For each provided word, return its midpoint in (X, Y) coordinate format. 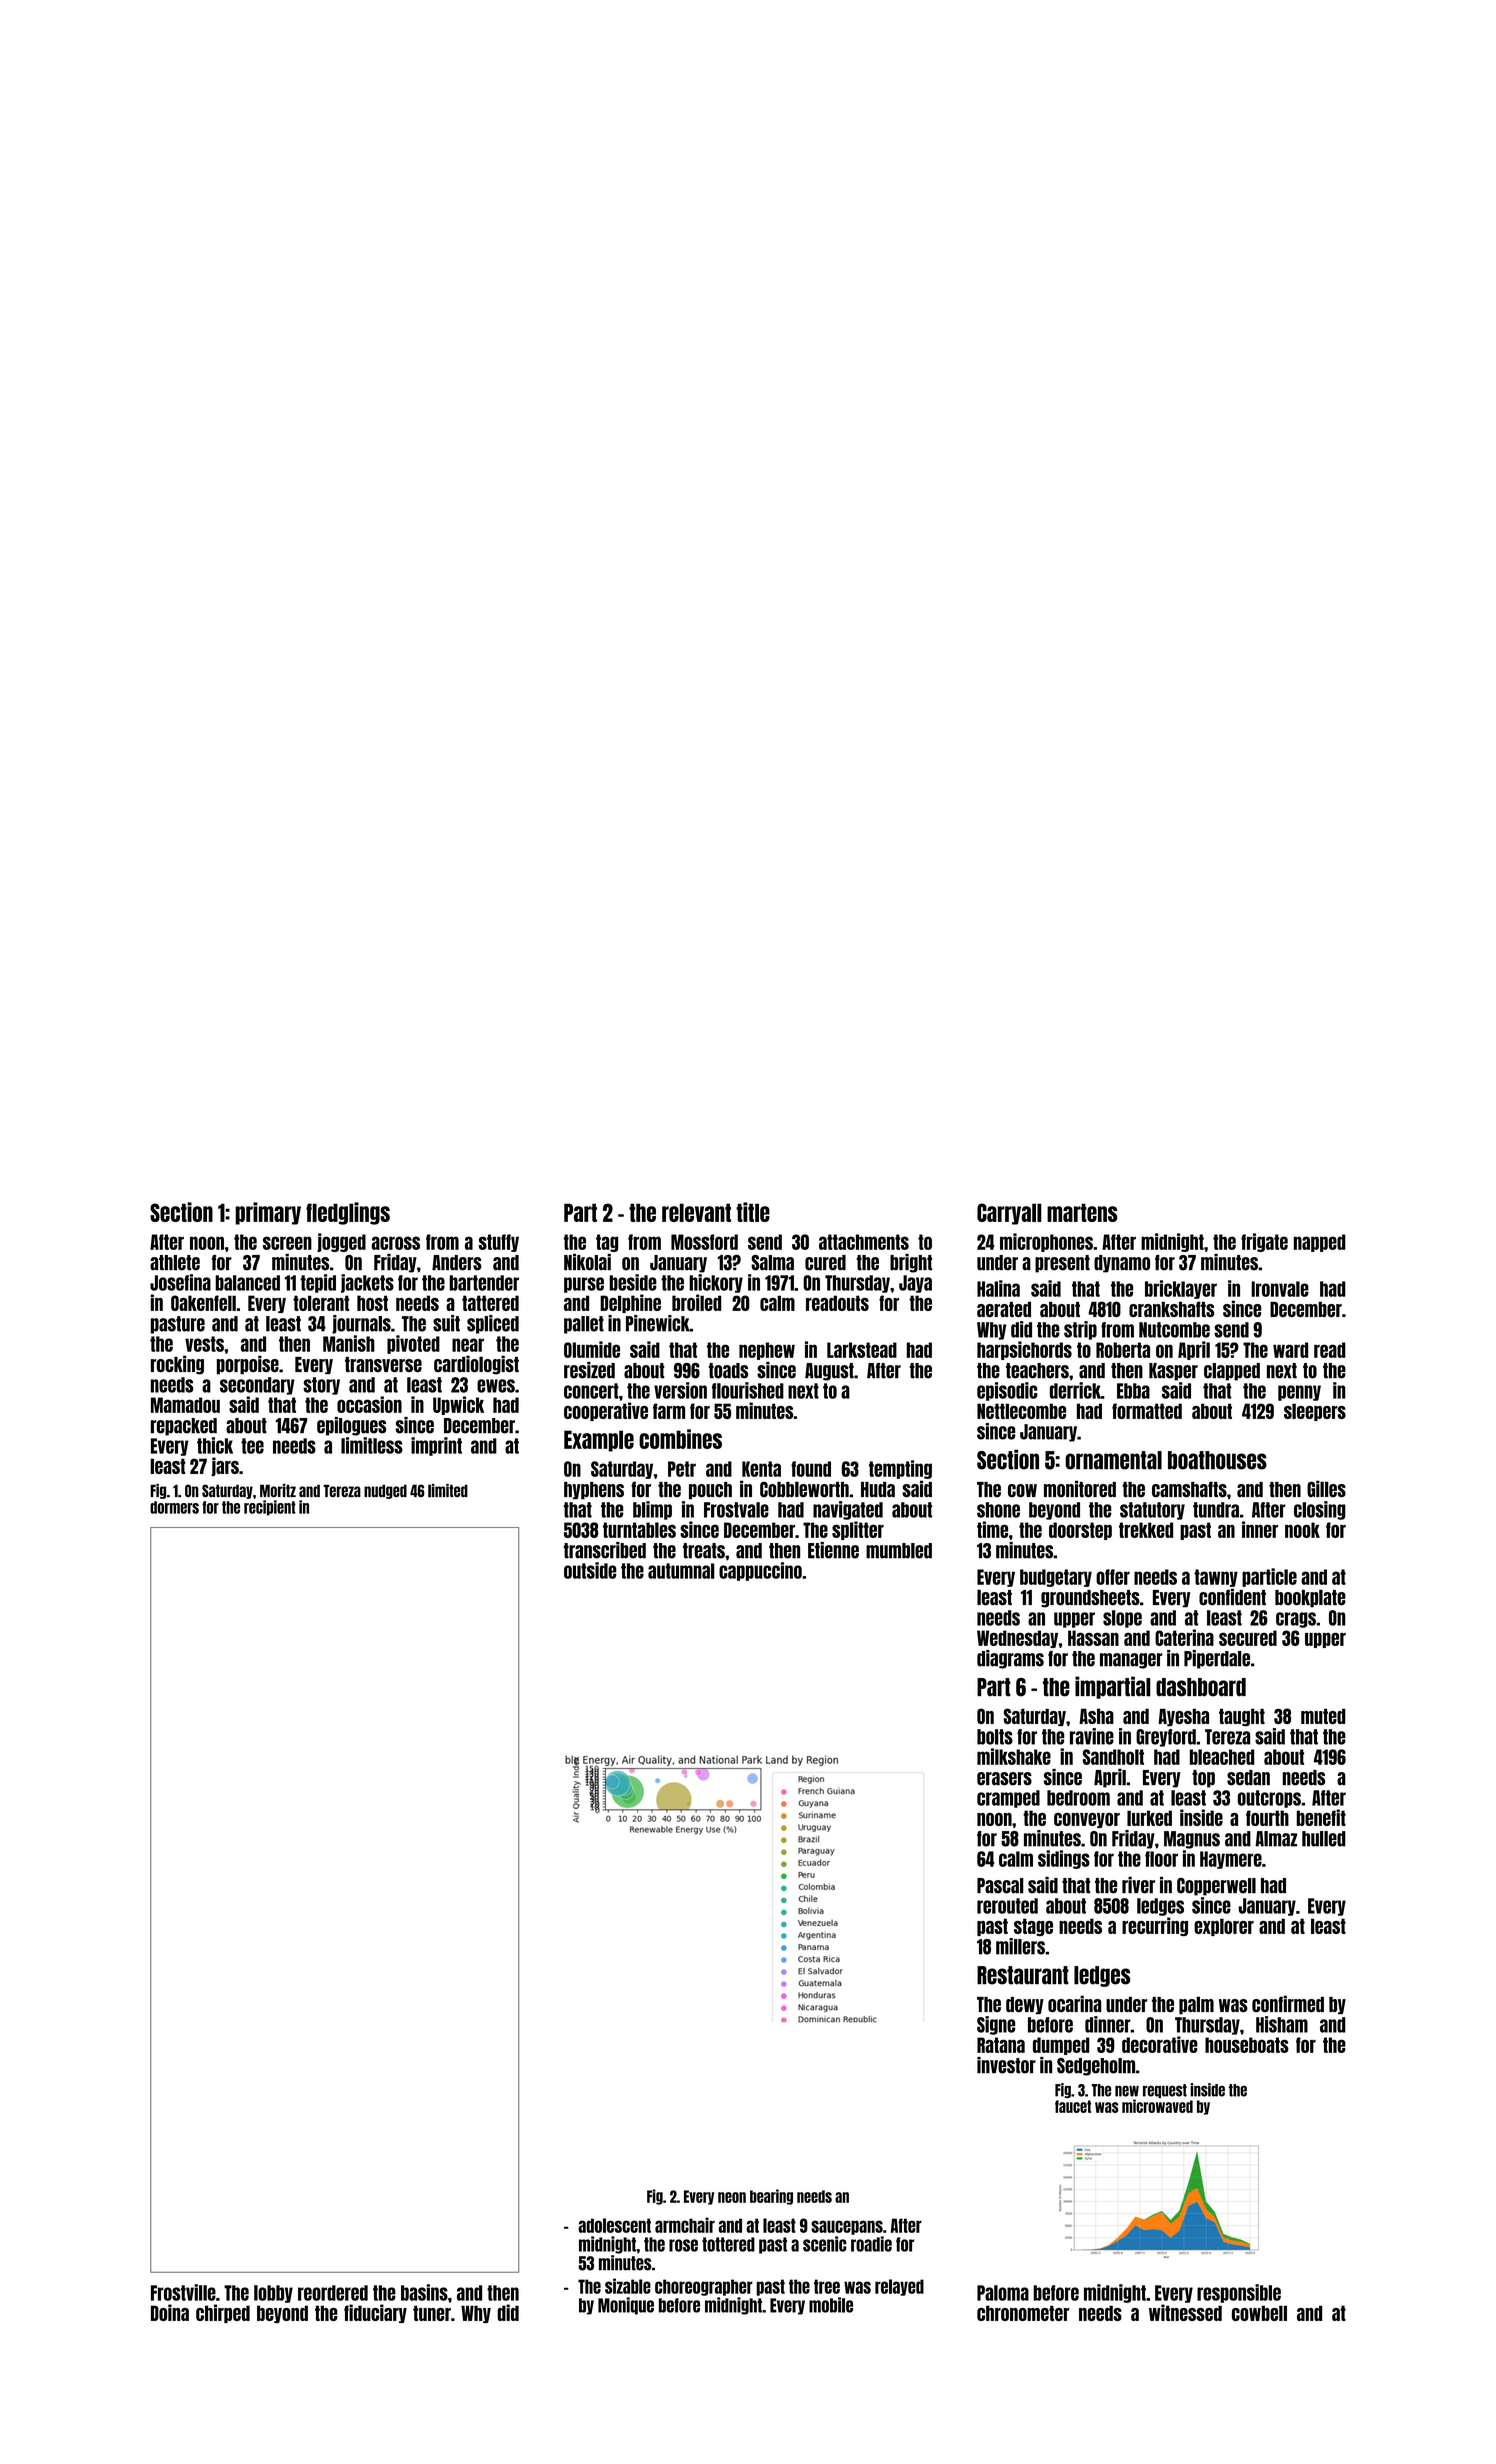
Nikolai (587, 1262)
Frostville (183, 2292)
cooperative (606, 1411)
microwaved (1157, 2106)
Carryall (1009, 1214)
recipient (270, 1508)
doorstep (1080, 1531)
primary (268, 1213)
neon (732, 2197)
